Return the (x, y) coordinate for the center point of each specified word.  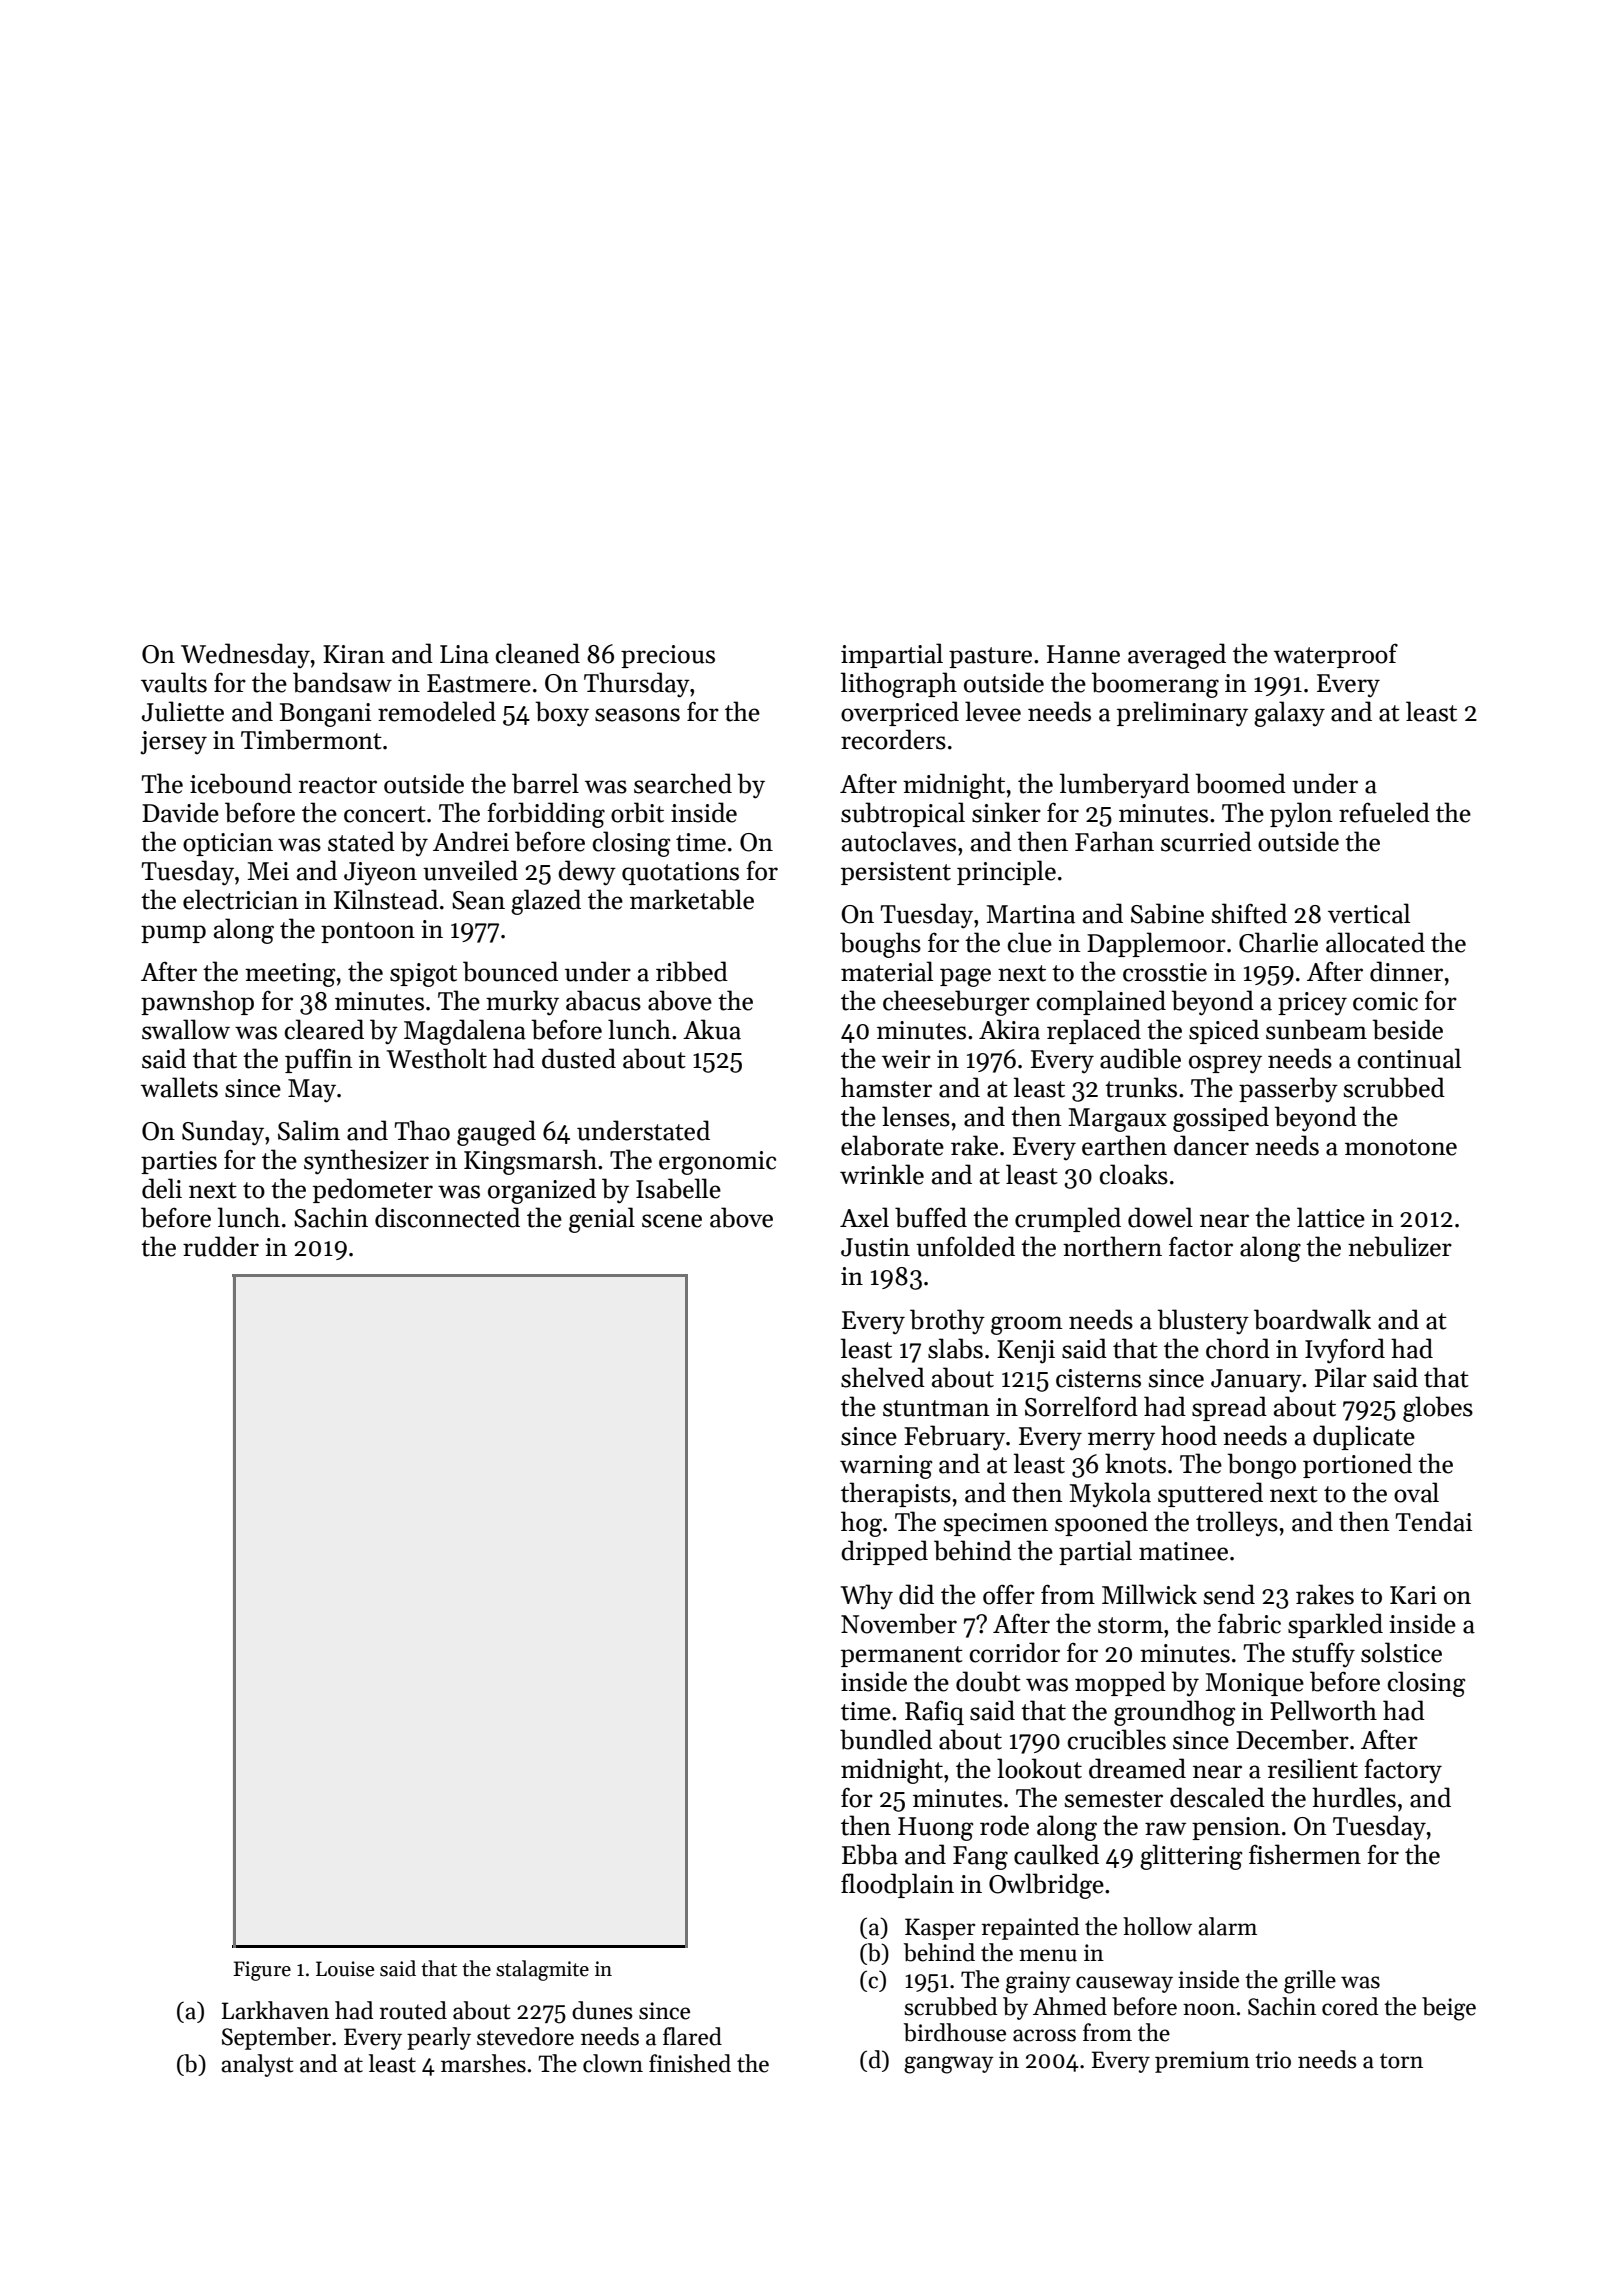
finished (690, 2063)
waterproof (1336, 655)
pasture (990, 657)
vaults (174, 682)
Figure (262, 1971)
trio (1273, 2060)
